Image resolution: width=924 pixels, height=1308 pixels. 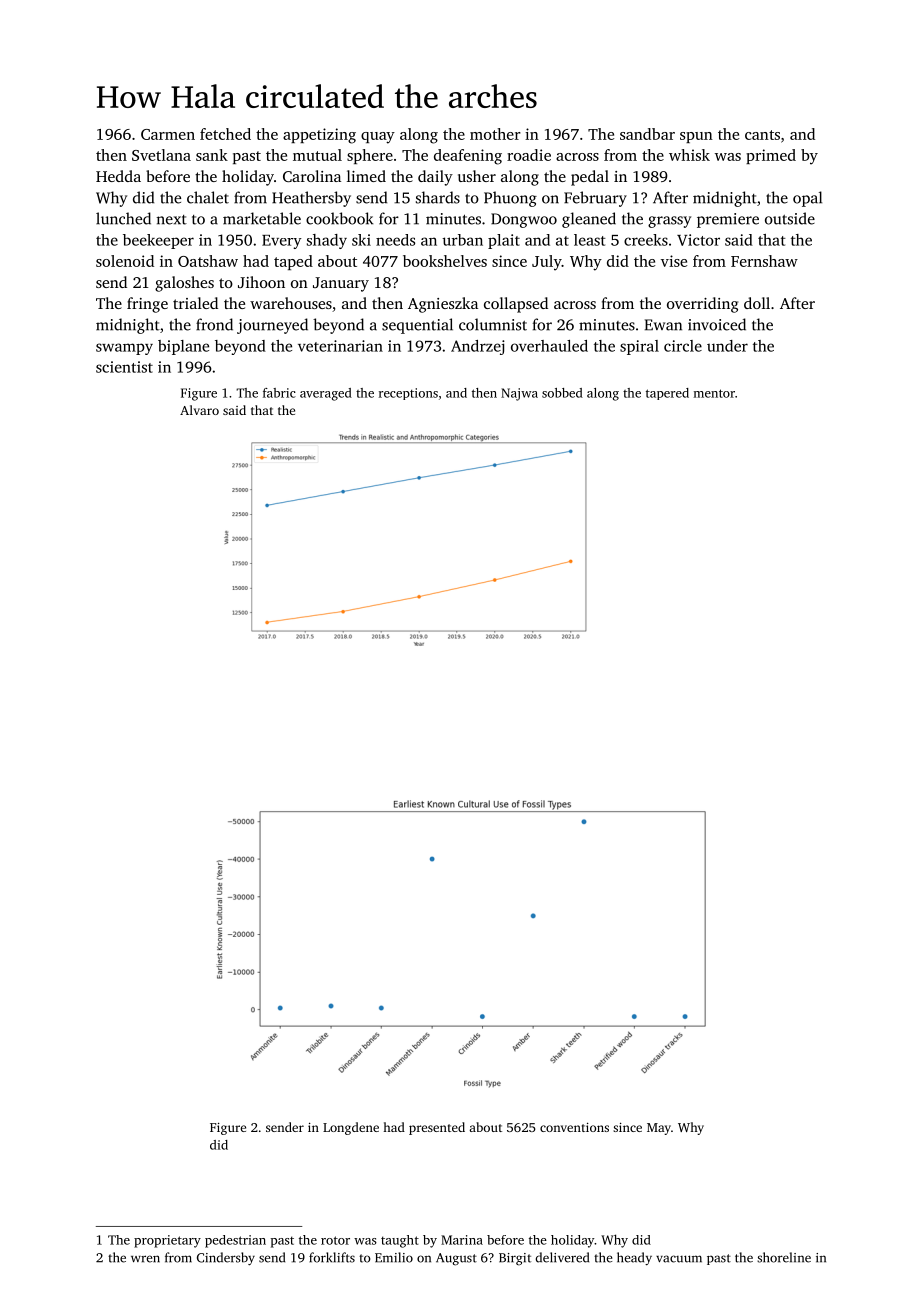 What do you see at coordinates (667, 394) in the document?
I see `tapered` at bounding box center [667, 394].
